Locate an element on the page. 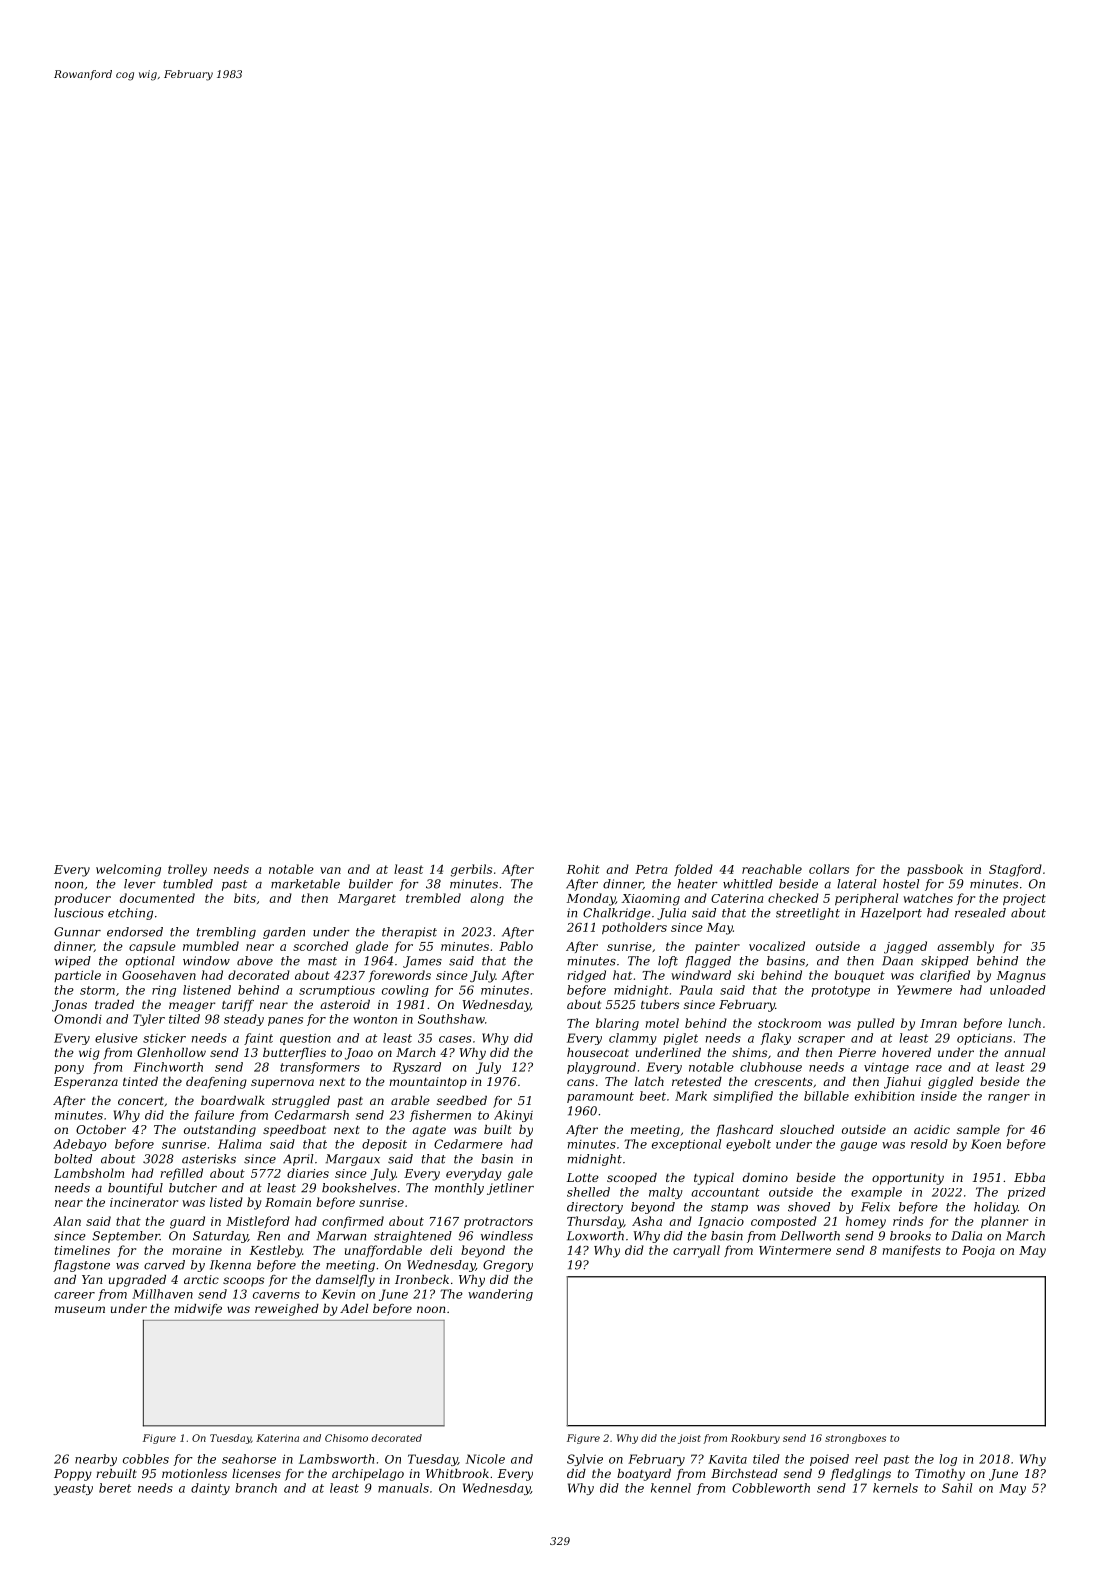  strongboxes is located at coordinates (855, 1439).
